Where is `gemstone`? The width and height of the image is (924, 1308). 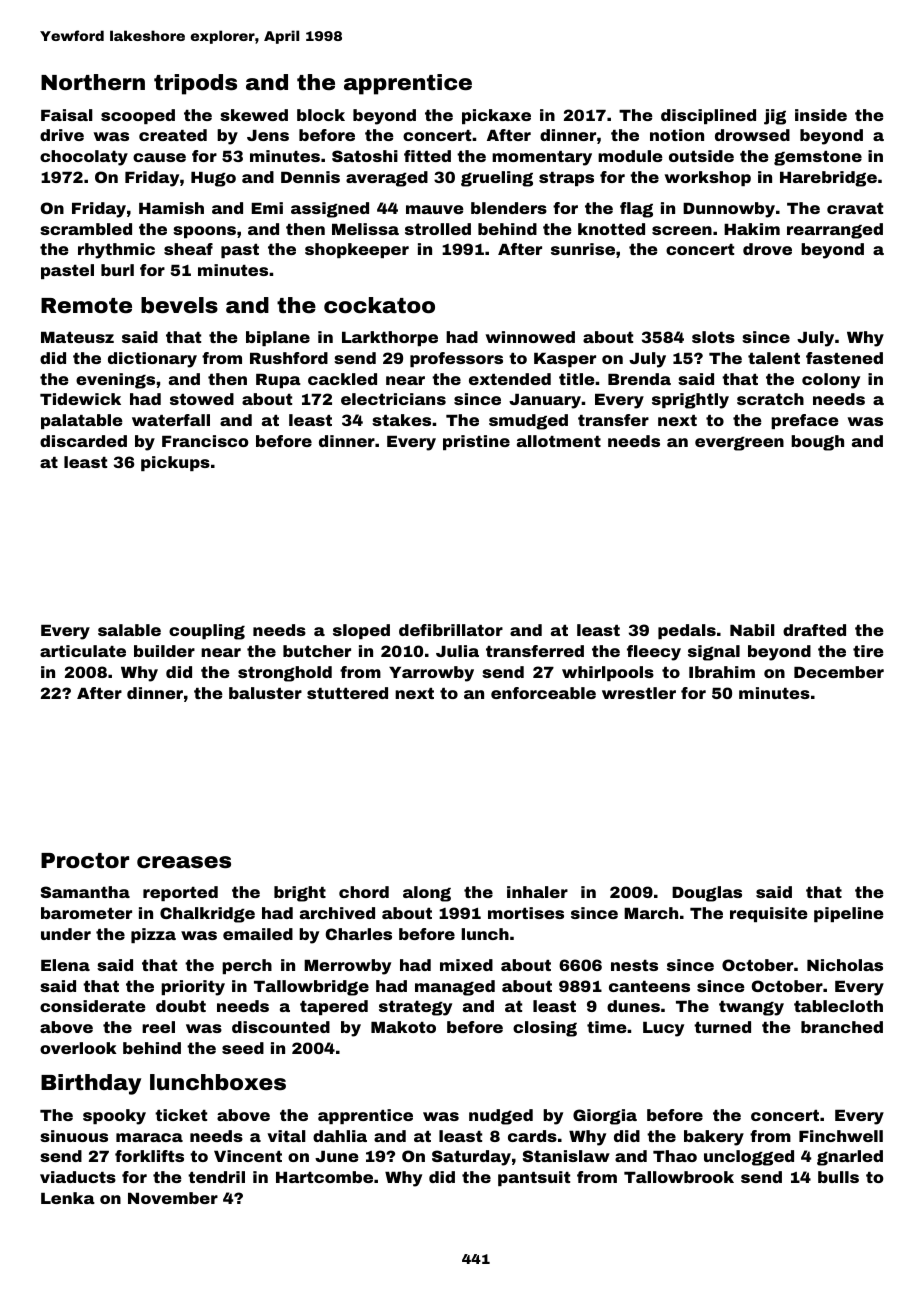
gemstone is located at coordinates (818, 158).
